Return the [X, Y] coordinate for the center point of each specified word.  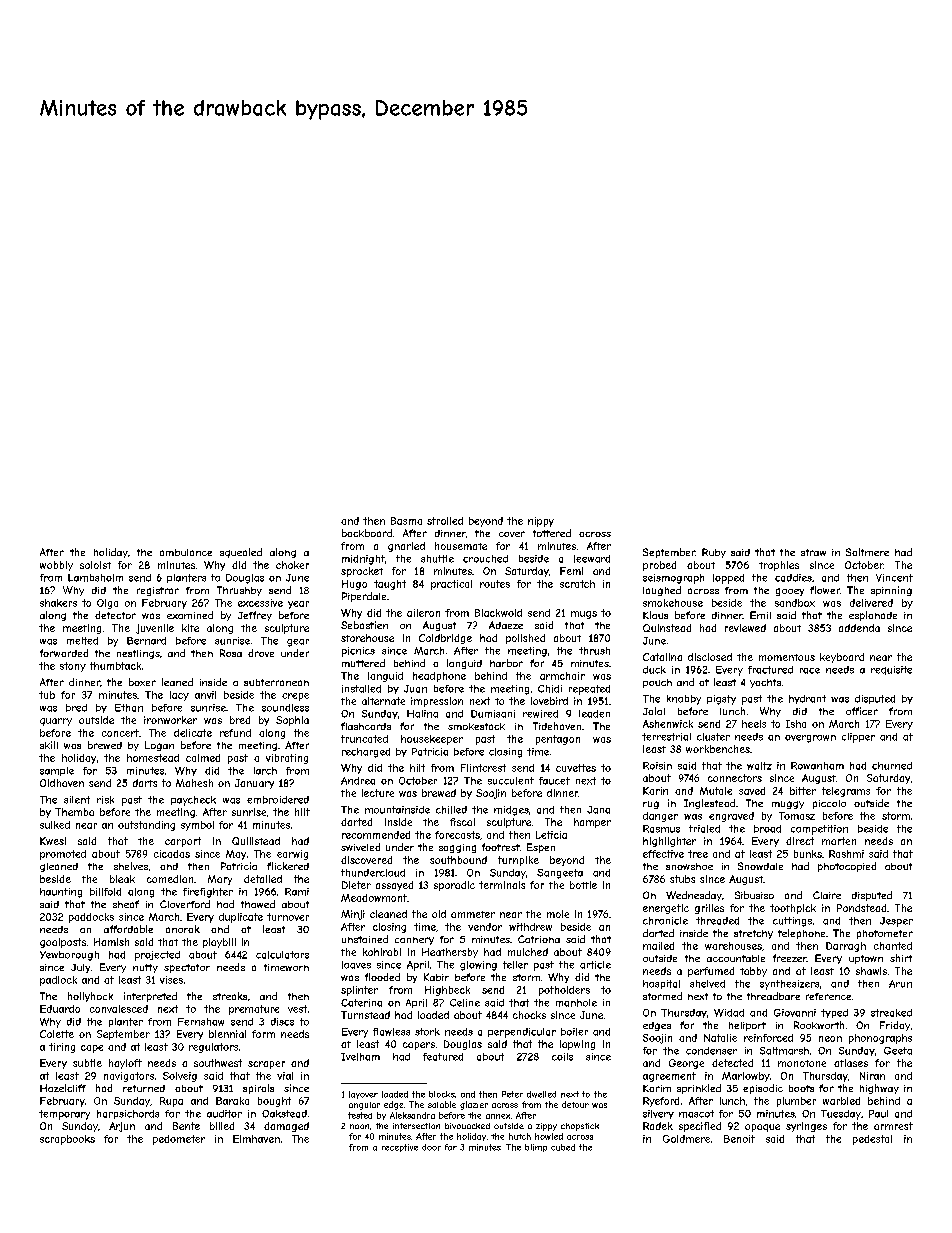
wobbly [56, 566]
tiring [62, 1048]
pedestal [872, 1140]
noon [359, 1126]
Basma [406, 521]
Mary [220, 880]
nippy [541, 522]
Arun [900, 984]
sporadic [454, 886]
